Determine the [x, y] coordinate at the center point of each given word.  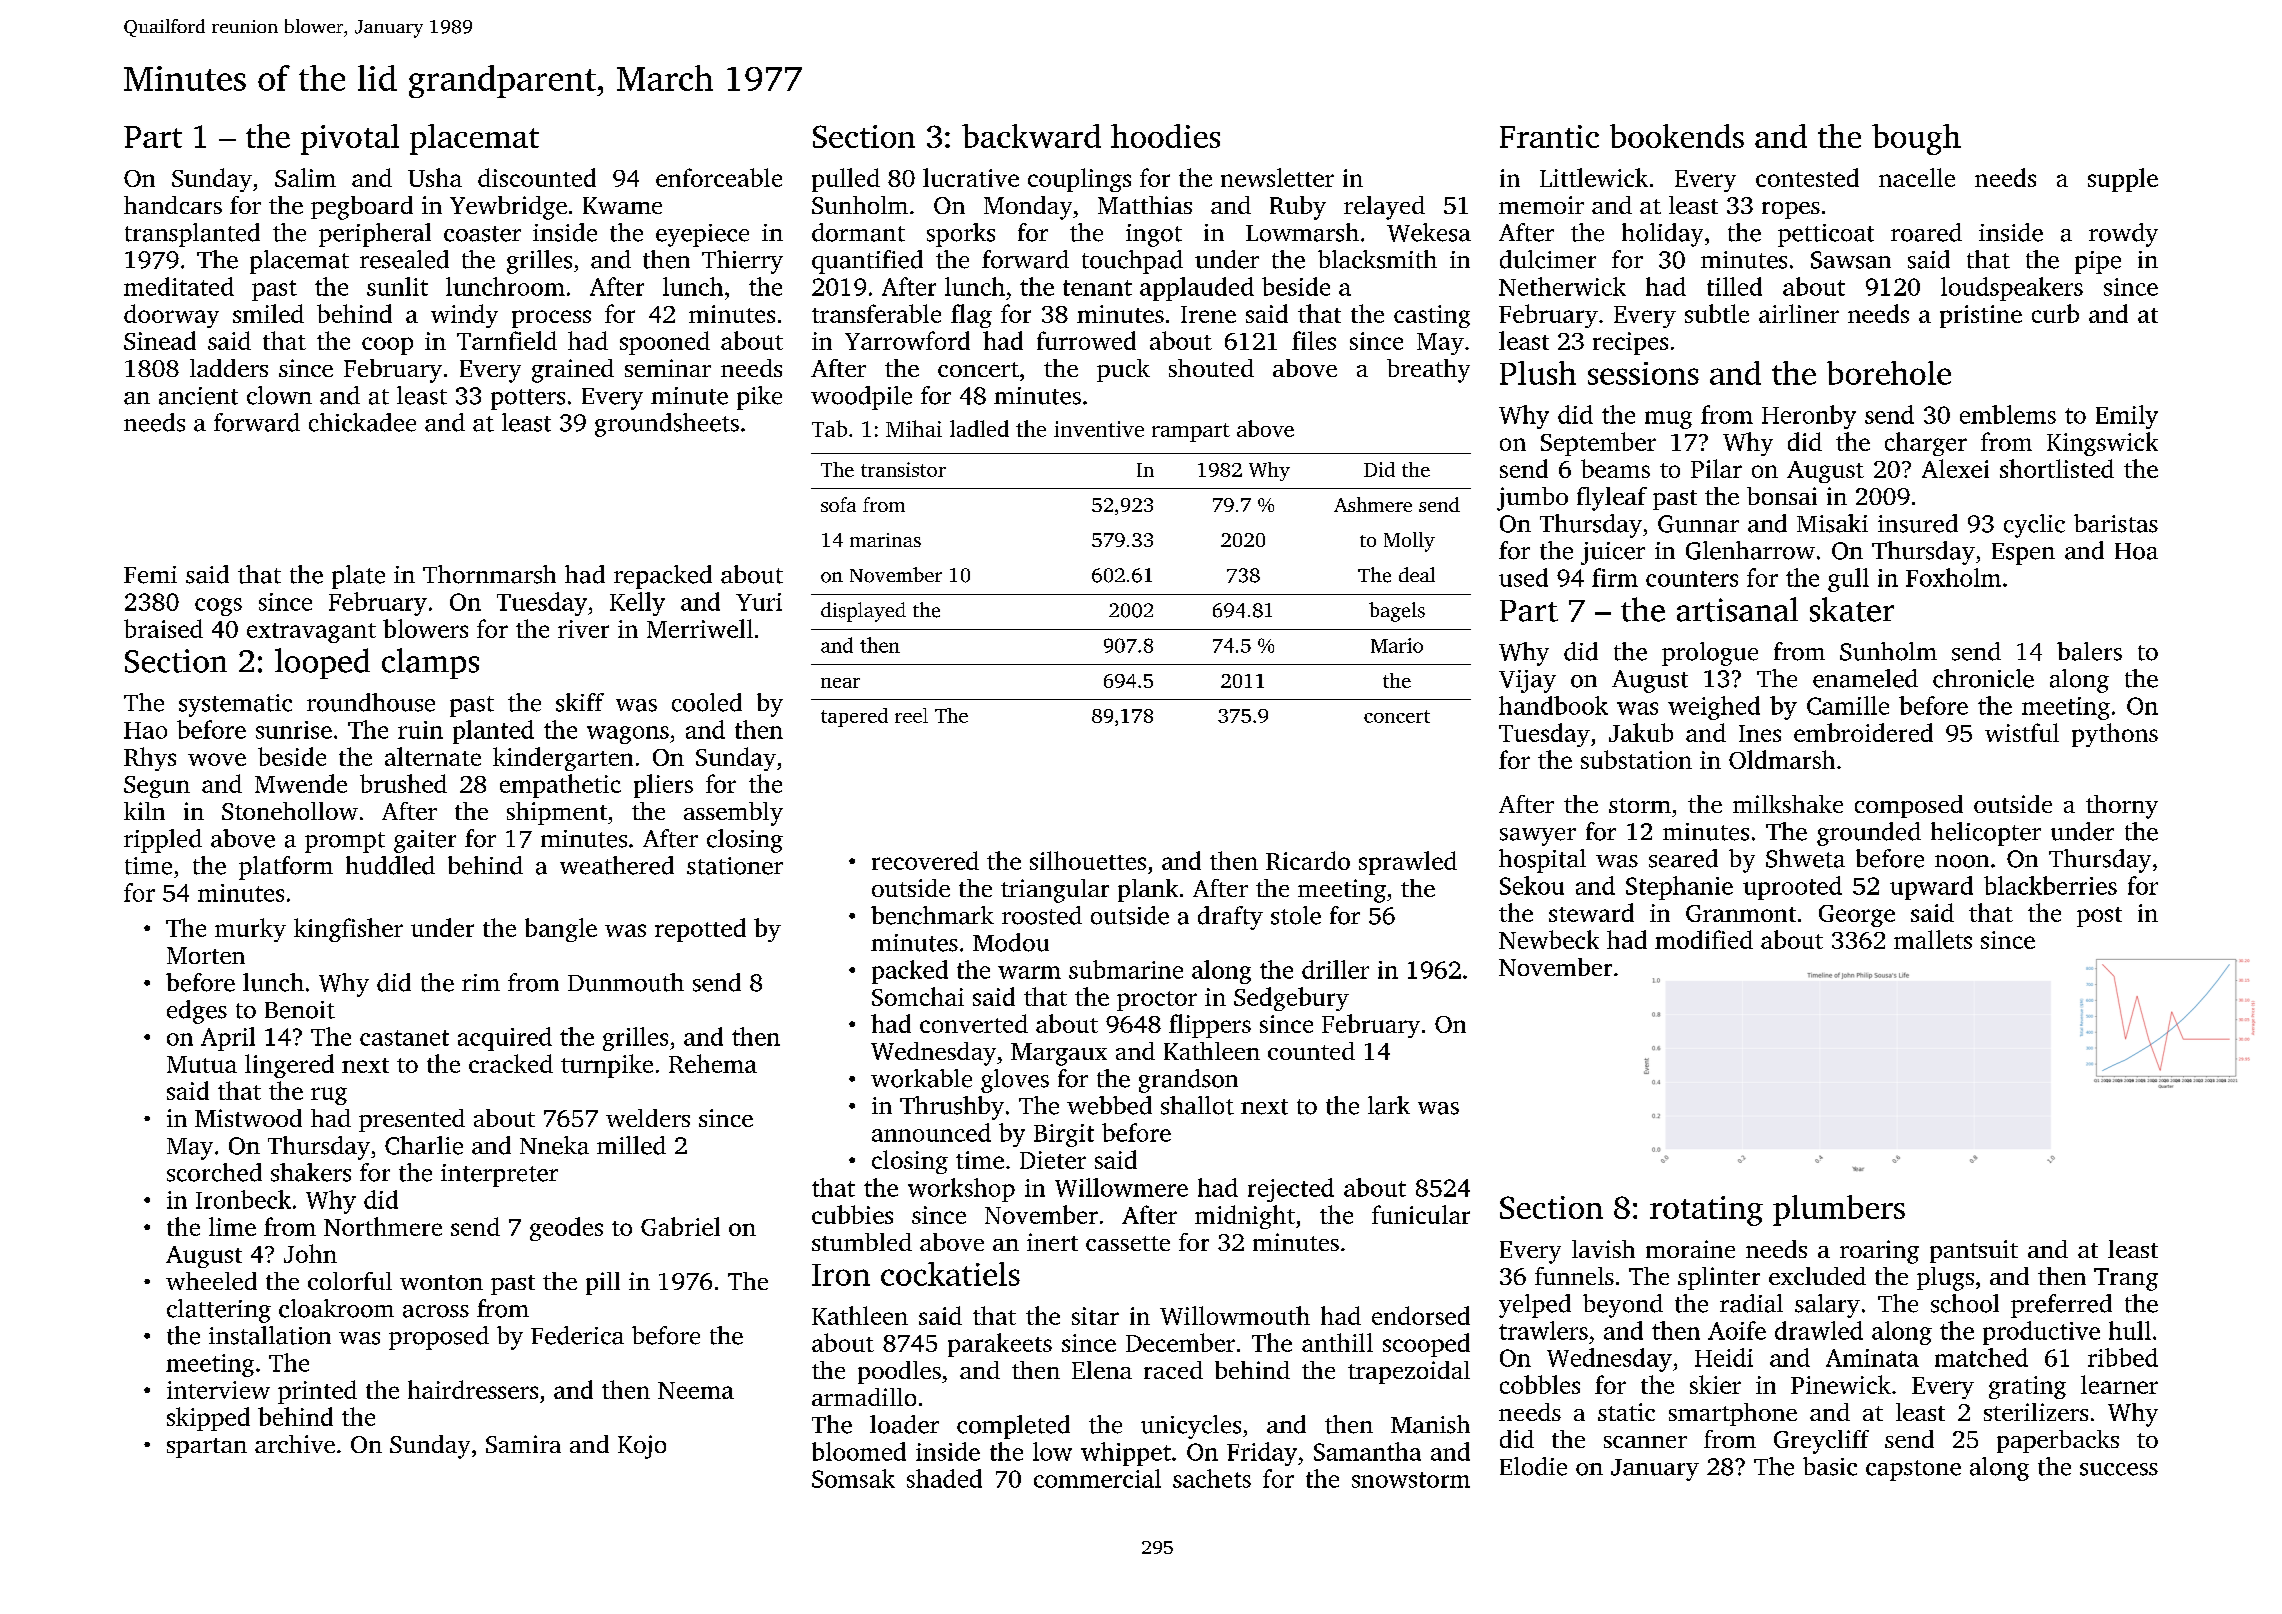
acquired [505, 1039]
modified [1704, 939]
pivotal [350, 139]
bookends [1677, 136]
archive [295, 1444]
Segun [157, 787]
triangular [1055, 891]
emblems [2008, 414]
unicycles [1191, 1427]
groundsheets [667, 425]
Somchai [918, 996]
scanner [1645, 1442]
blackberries [2050, 885]
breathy [1428, 371]
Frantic [1549, 136]
